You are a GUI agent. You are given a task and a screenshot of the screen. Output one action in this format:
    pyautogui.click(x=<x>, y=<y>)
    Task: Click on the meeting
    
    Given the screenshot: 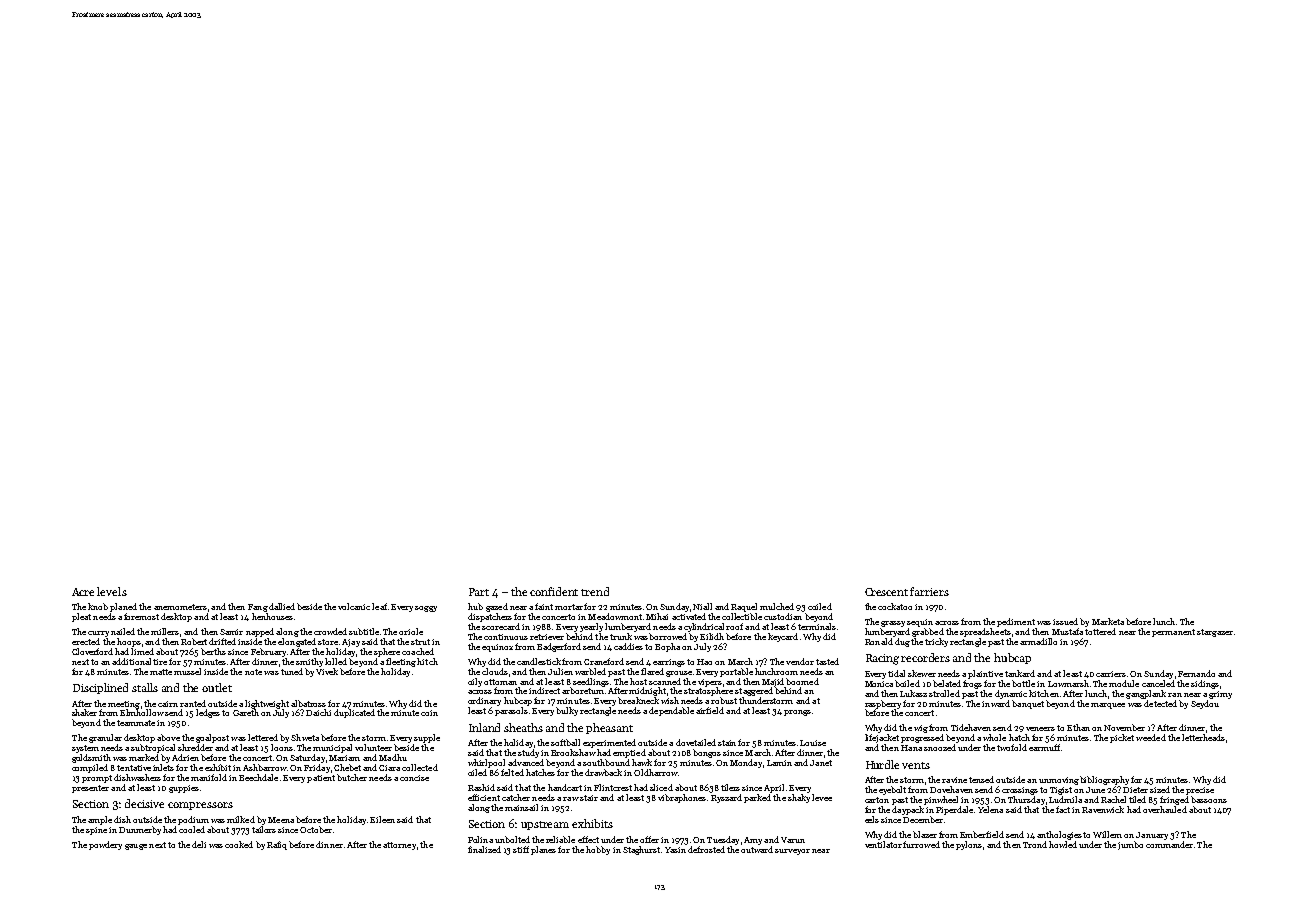 What is the action you would take?
    pyautogui.click(x=124, y=705)
